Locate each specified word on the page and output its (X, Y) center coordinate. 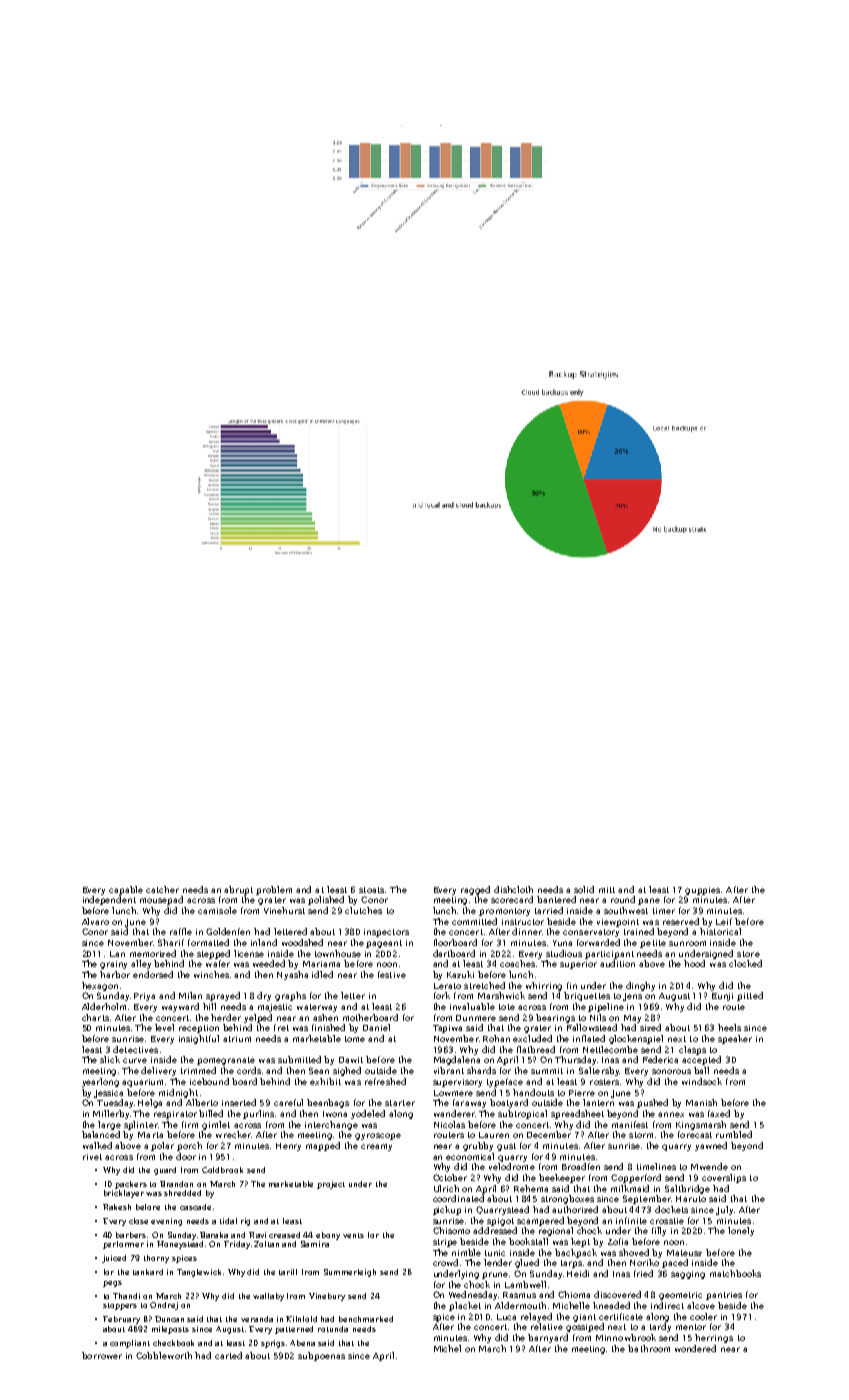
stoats (371, 890)
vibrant (449, 1070)
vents (353, 1235)
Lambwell (525, 1284)
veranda (257, 1319)
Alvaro (95, 921)
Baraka (214, 1235)
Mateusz (684, 1253)
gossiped (585, 1327)
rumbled (734, 1134)
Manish (701, 1102)
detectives (135, 1049)
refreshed (385, 1081)
